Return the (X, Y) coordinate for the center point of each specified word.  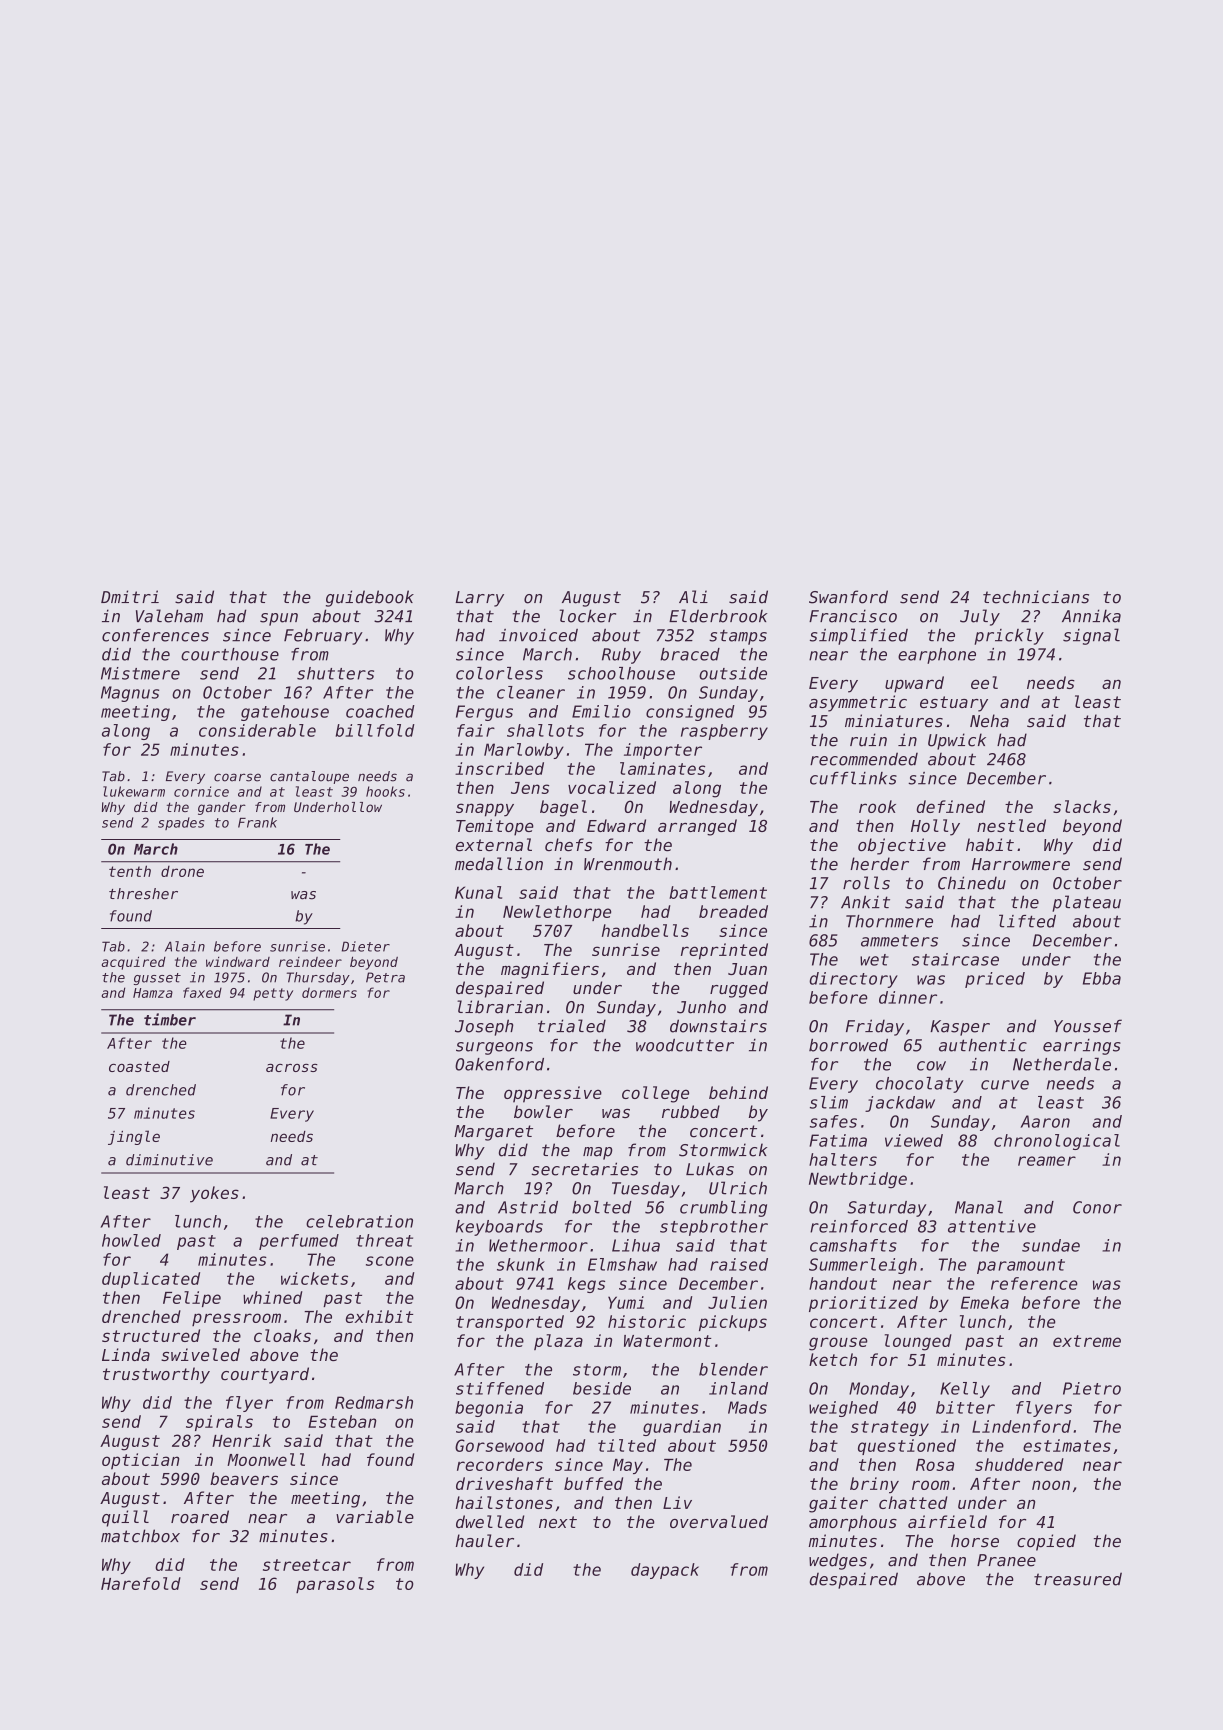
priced (995, 980)
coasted (139, 1066)
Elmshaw (622, 1264)
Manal (979, 1207)
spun (279, 619)
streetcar (307, 1565)
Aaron (1045, 1121)
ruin (868, 740)
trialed (572, 1026)
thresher (143, 894)
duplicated (151, 1280)
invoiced (538, 635)
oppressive (553, 1094)
